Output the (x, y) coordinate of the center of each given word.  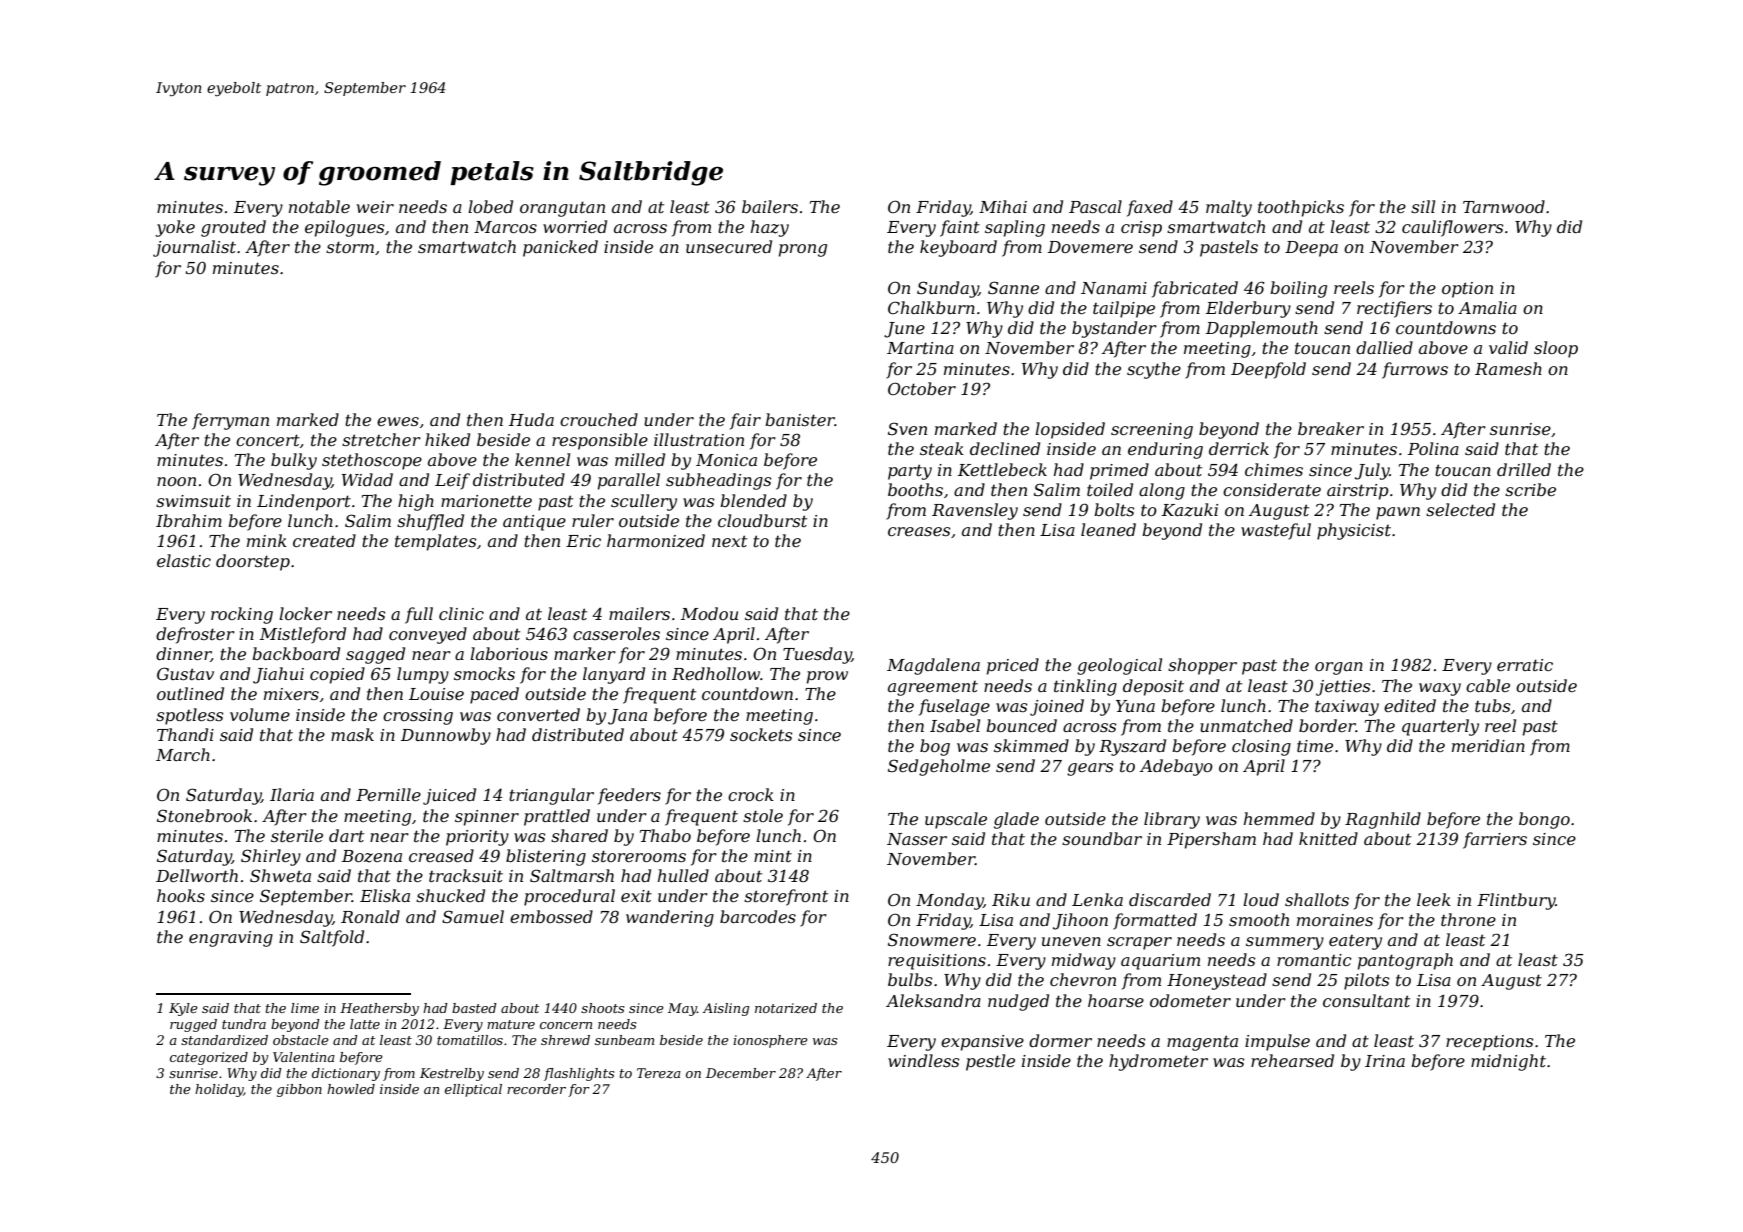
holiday (219, 1090)
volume (260, 714)
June (904, 330)
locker (305, 613)
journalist (194, 248)
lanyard (614, 675)
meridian (1488, 745)
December (741, 1073)
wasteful (1276, 531)
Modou (709, 613)
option (1467, 290)
